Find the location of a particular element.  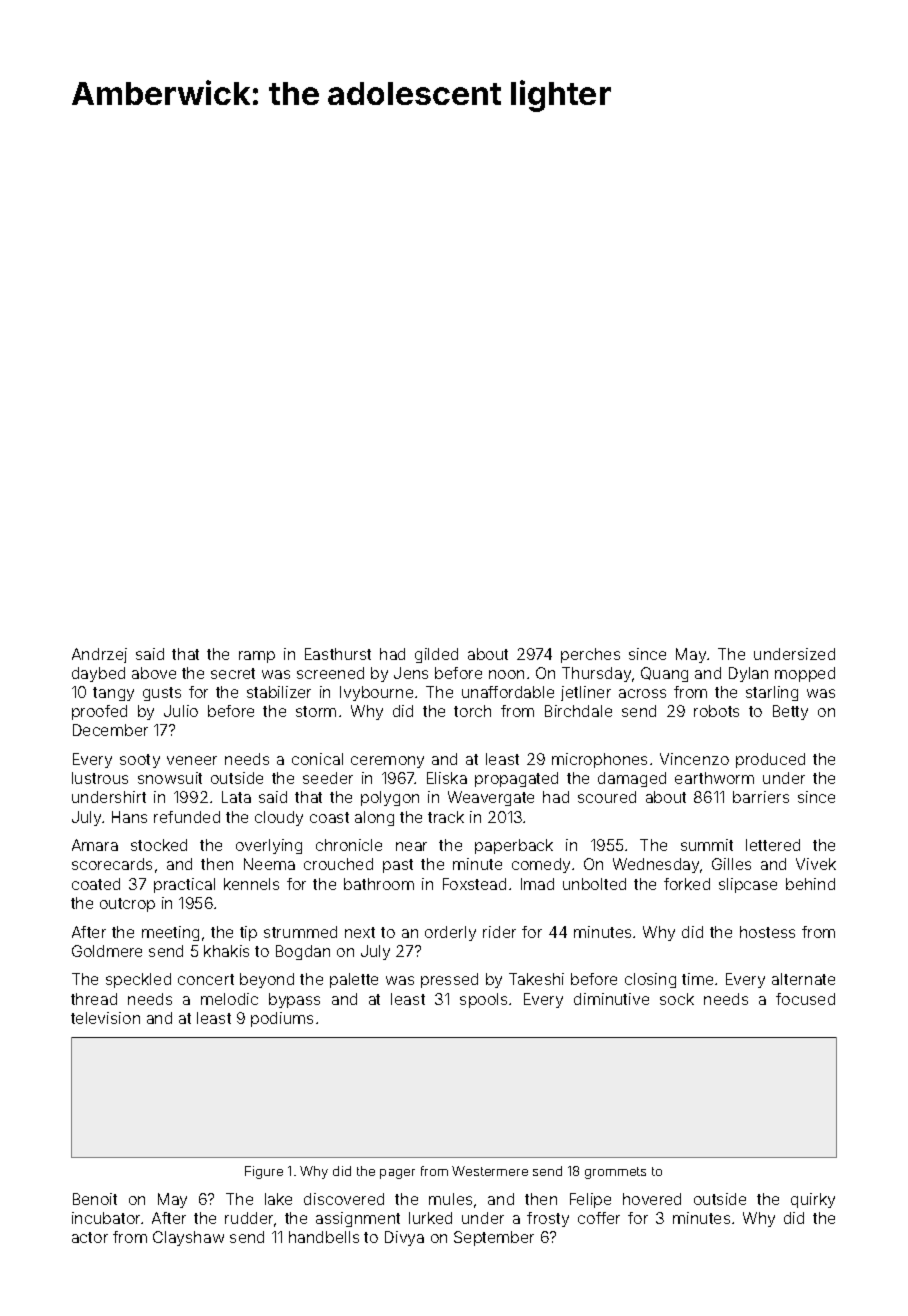

coated is located at coordinates (96, 884).
